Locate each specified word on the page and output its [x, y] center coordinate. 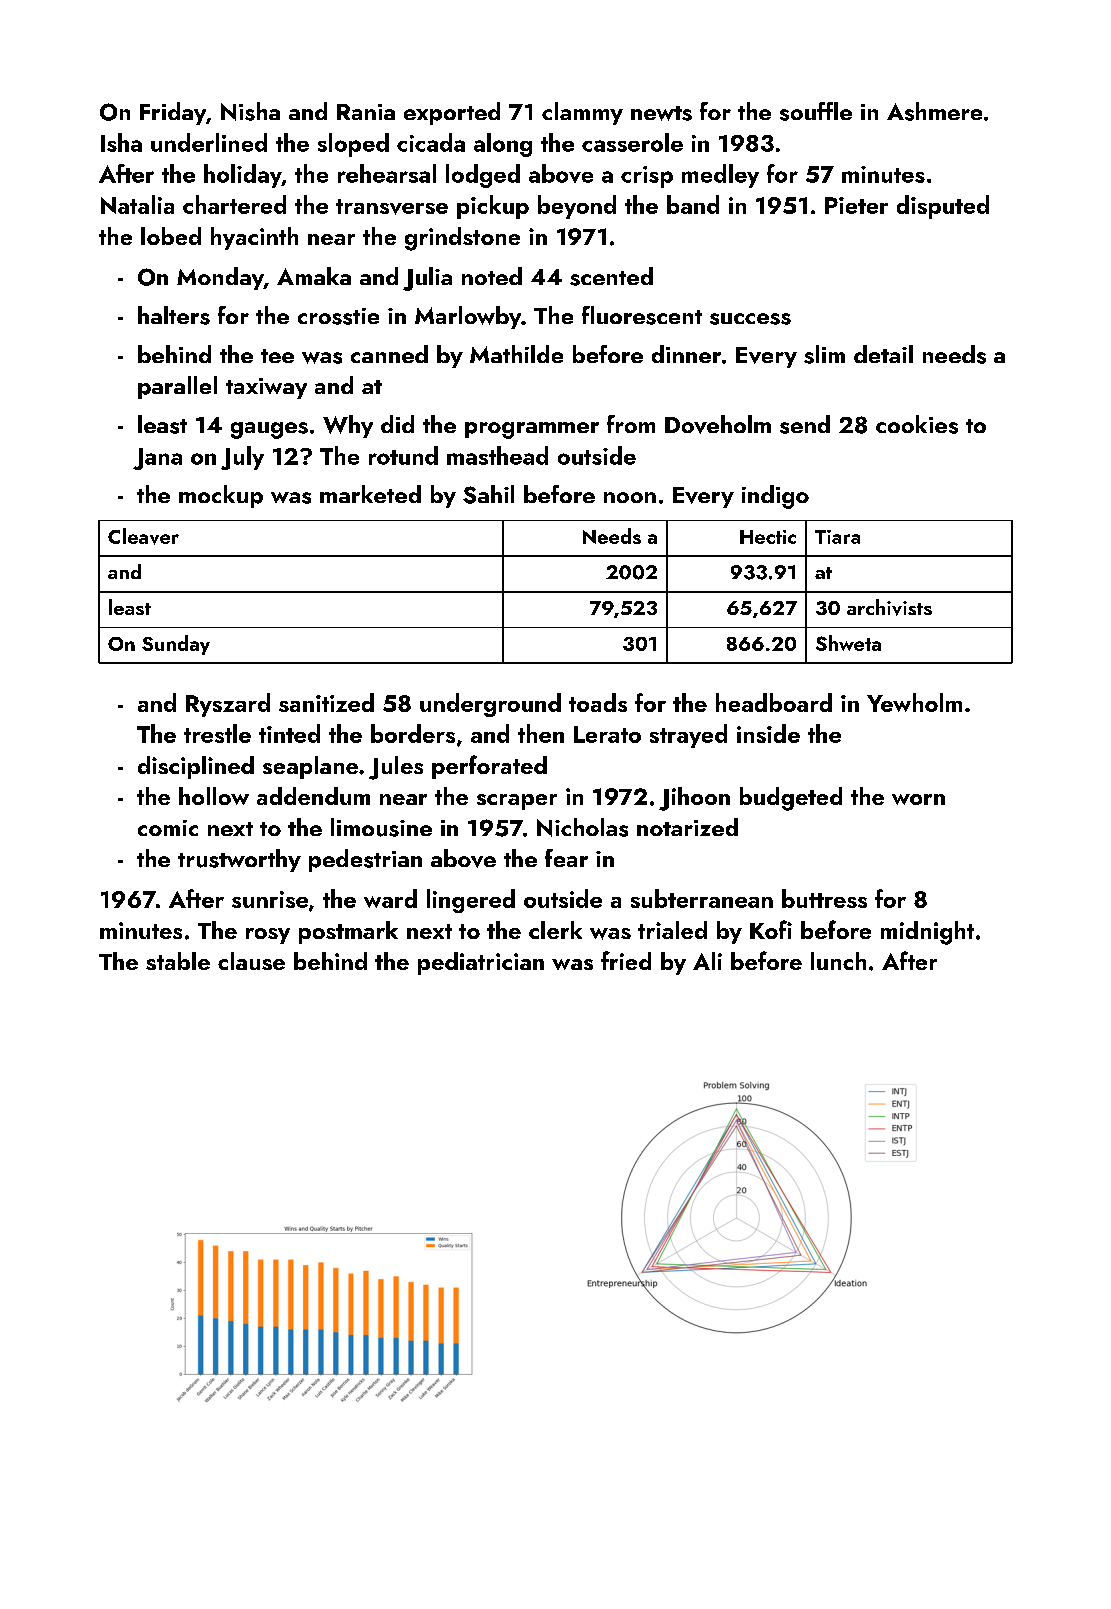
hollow [214, 796]
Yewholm [914, 702]
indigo [775, 497]
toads [598, 702]
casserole [632, 142]
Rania [366, 112]
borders [413, 733]
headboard [774, 702]
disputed [943, 207]
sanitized [326, 702]
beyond [577, 207]
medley [720, 176]
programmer [532, 430]
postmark [348, 932]
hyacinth [254, 238]
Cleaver [143, 536]
